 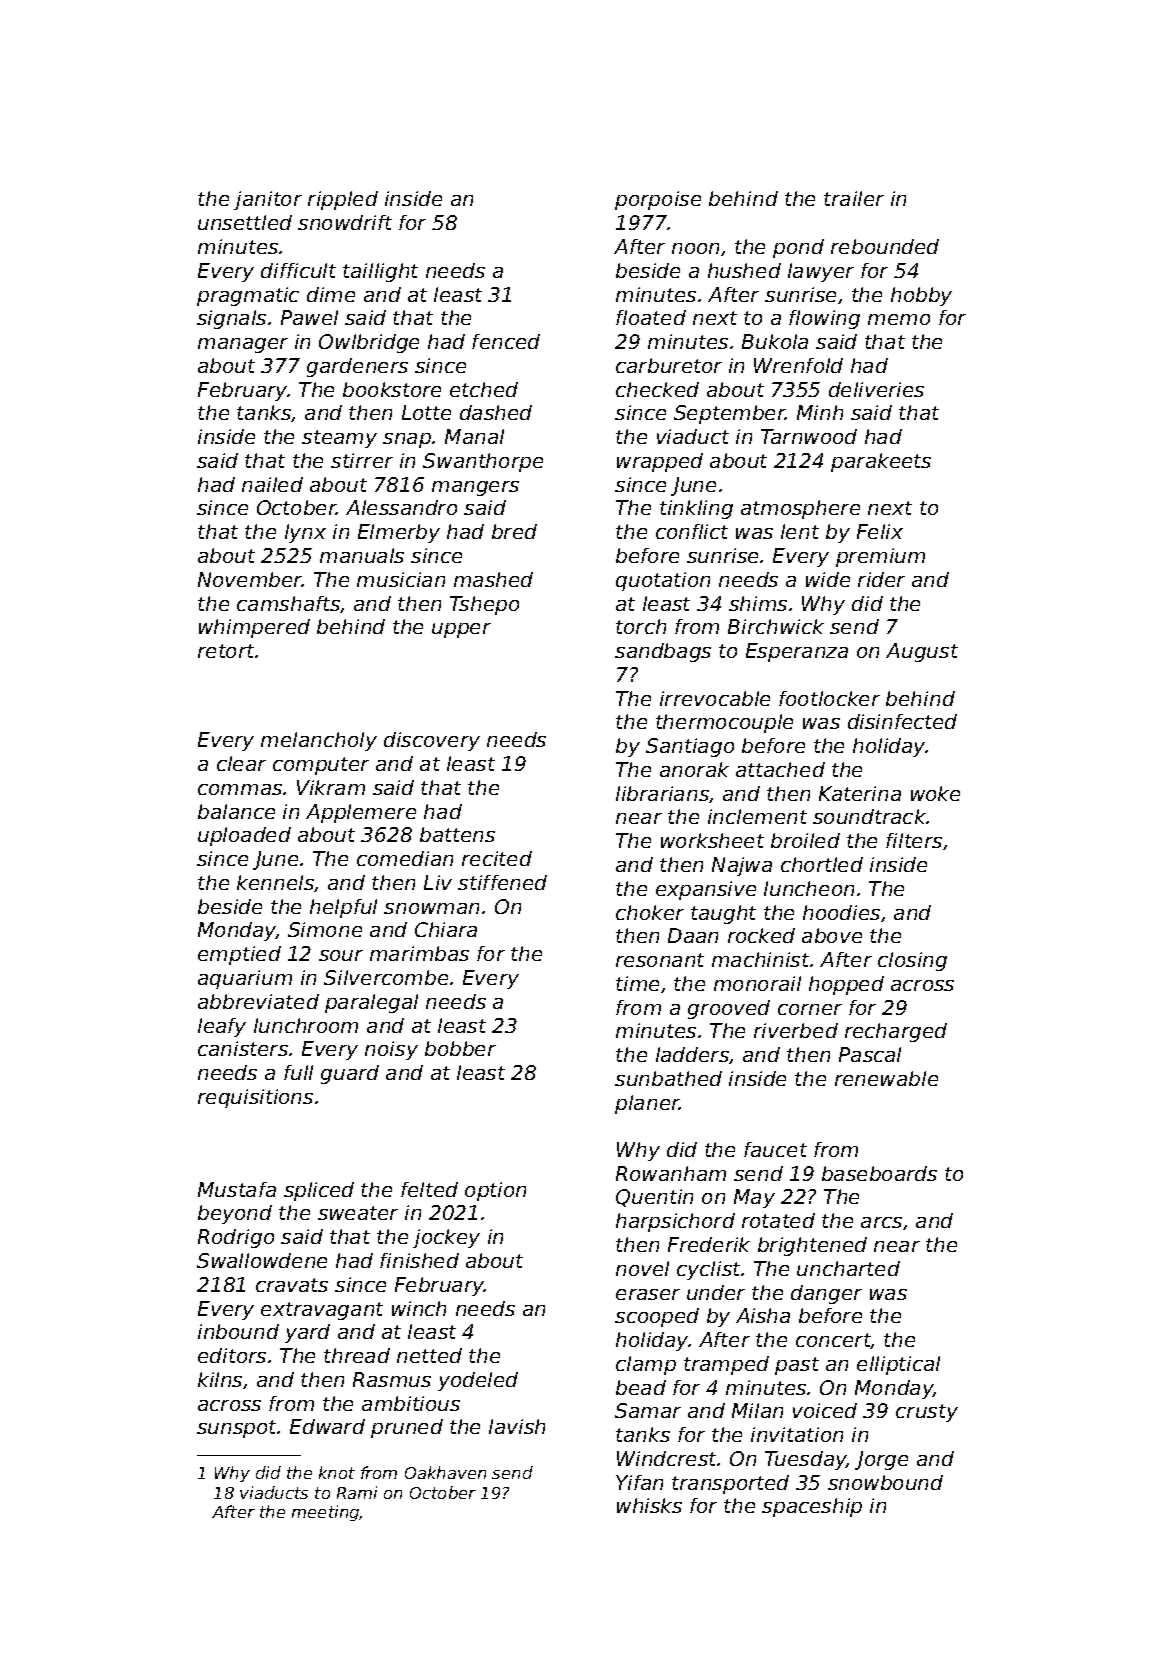 What do you see at coordinates (854, 198) in the screenshot?
I see `trailer` at bounding box center [854, 198].
